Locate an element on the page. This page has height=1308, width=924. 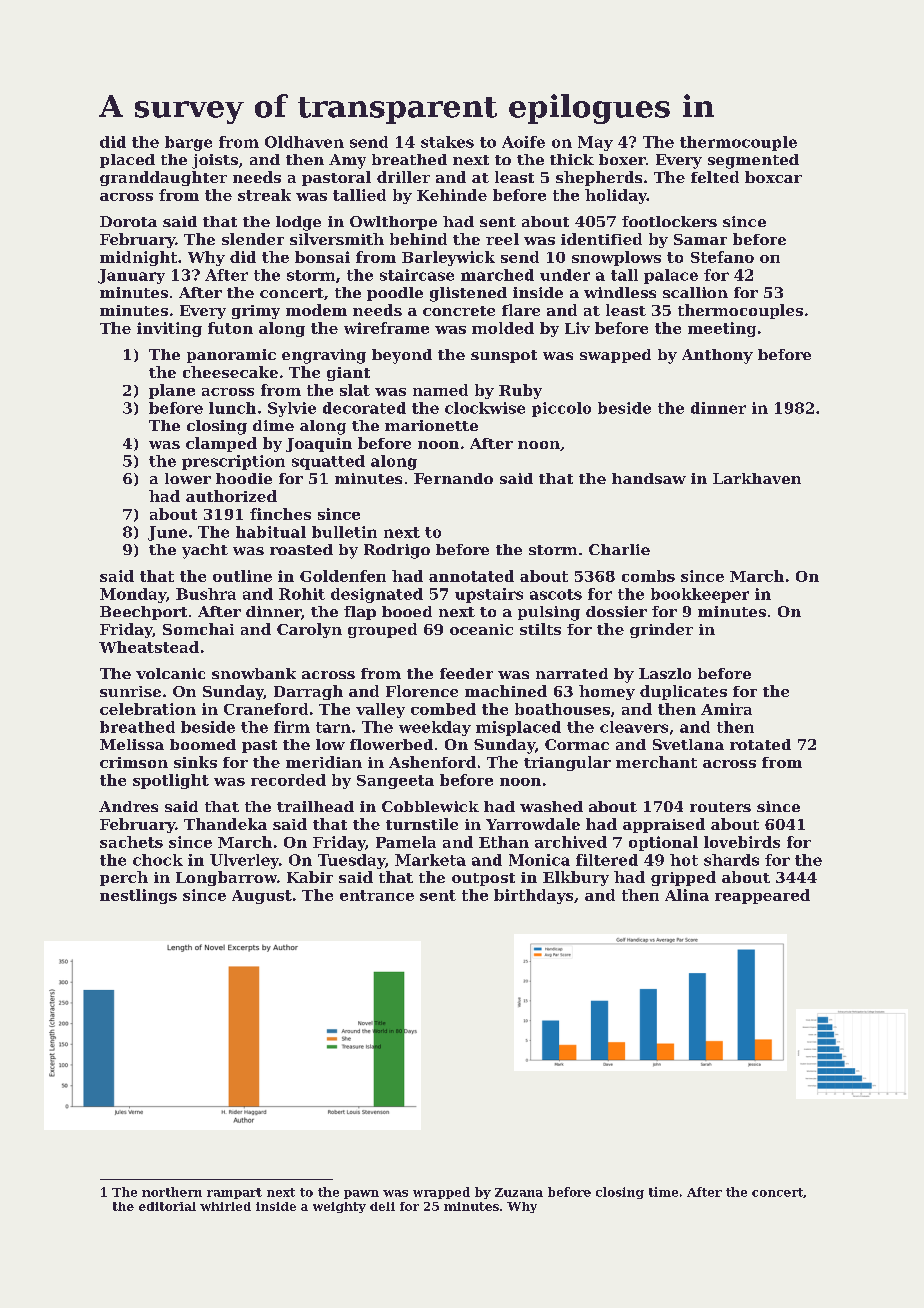
northern is located at coordinates (172, 1192).
